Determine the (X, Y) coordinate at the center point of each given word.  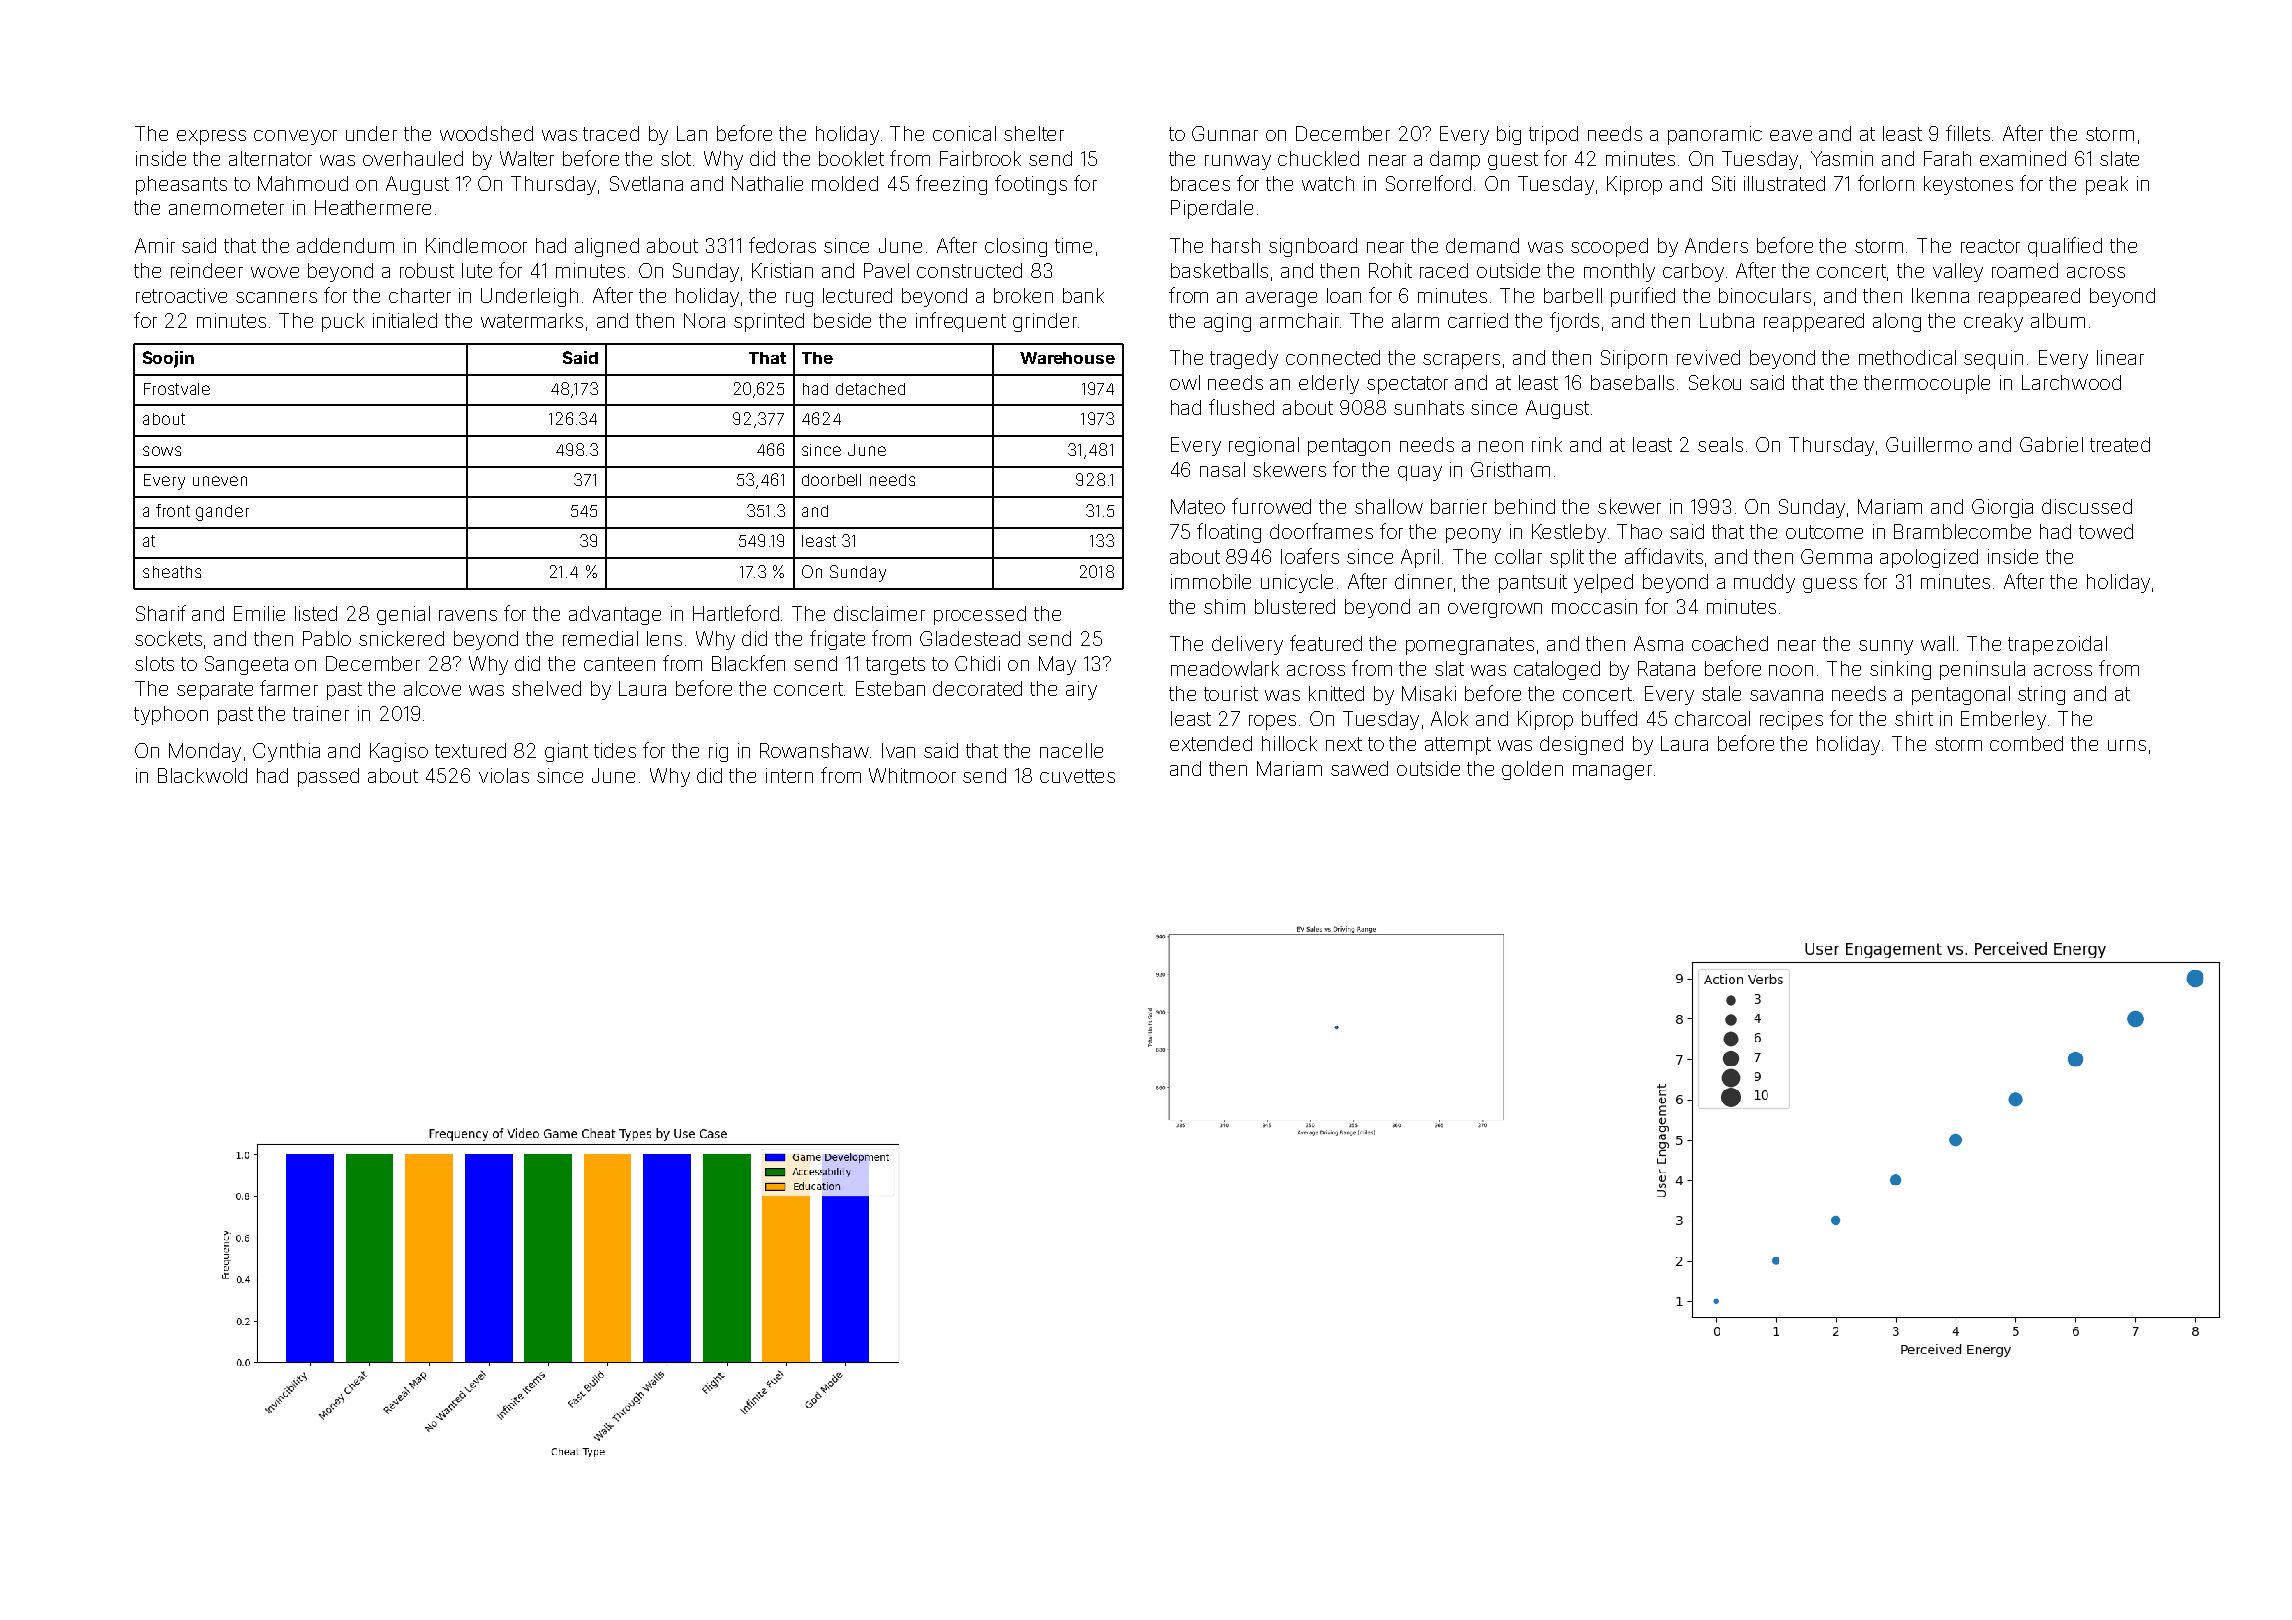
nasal (1222, 469)
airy (1081, 690)
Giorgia (2002, 508)
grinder (1045, 322)
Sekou (1715, 382)
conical (964, 133)
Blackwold (202, 775)
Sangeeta (246, 665)
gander (222, 513)
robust (427, 270)
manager (1612, 772)
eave (1791, 135)
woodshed (486, 133)
